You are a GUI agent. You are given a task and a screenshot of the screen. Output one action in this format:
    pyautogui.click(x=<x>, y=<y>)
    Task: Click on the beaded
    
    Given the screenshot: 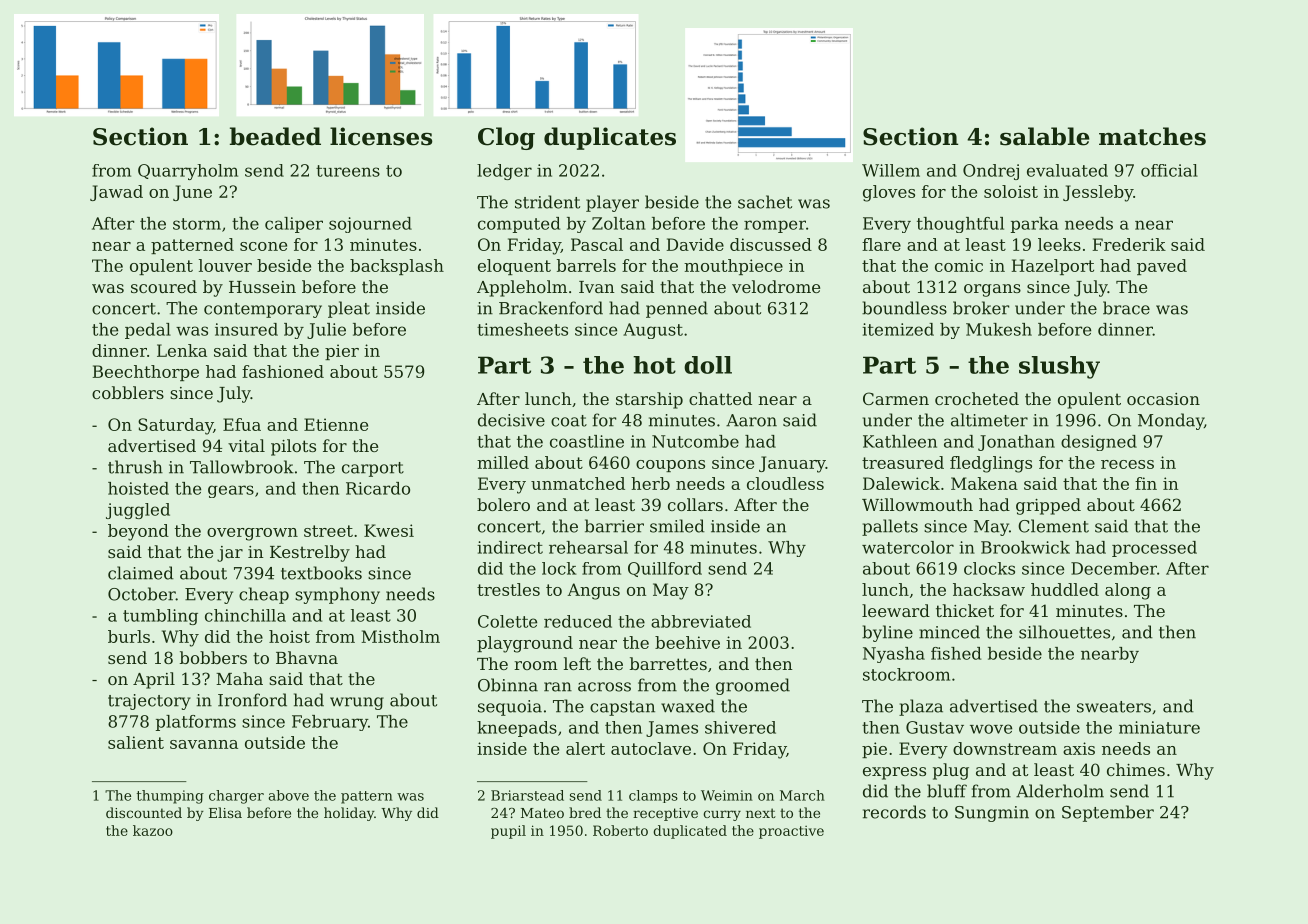 What is the action you would take?
    pyautogui.click(x=275, y=136)
